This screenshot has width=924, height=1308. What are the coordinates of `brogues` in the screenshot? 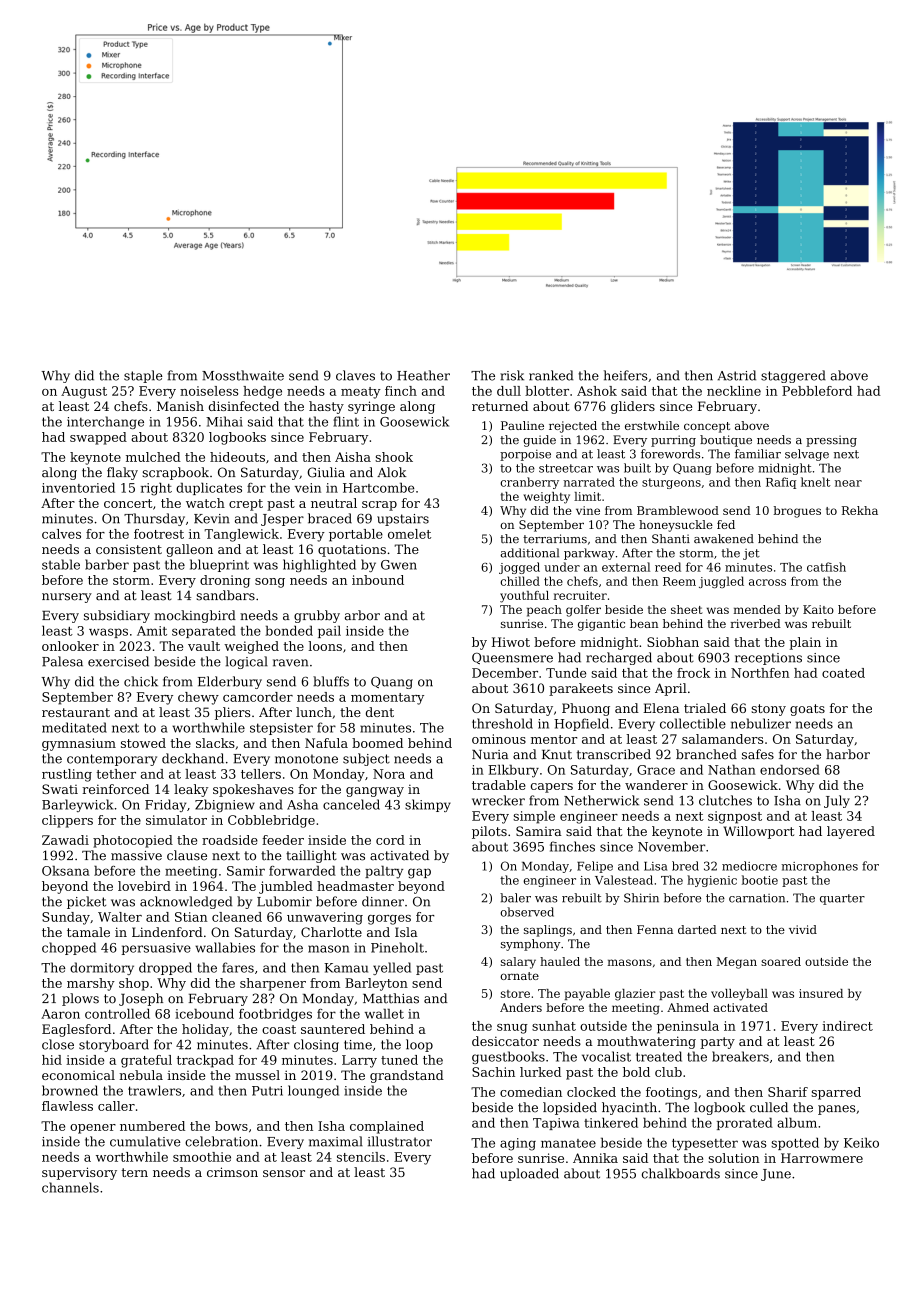 It's located at (797, 512).
